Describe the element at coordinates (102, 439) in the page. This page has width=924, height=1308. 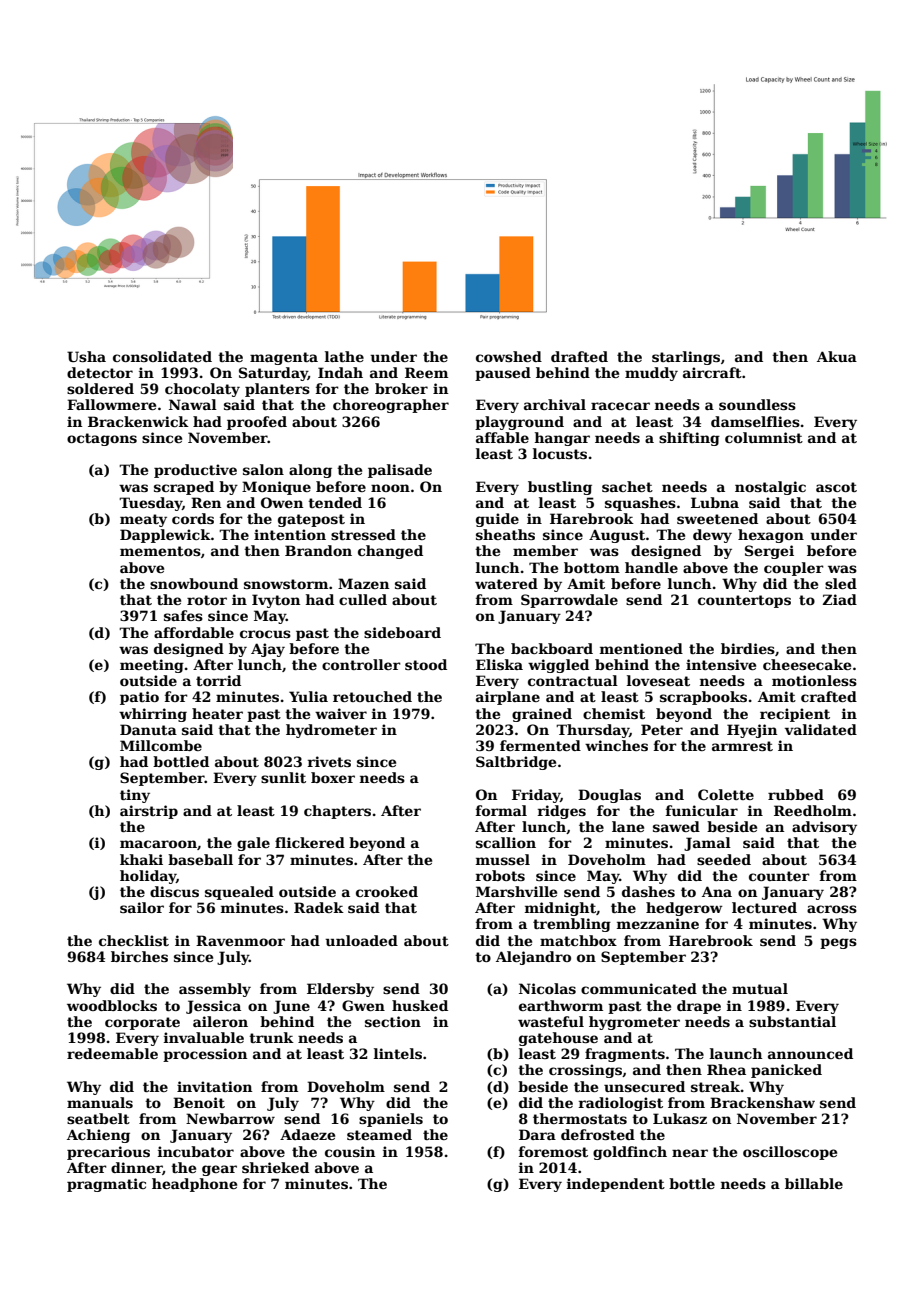
I see `octagons` at that location.
